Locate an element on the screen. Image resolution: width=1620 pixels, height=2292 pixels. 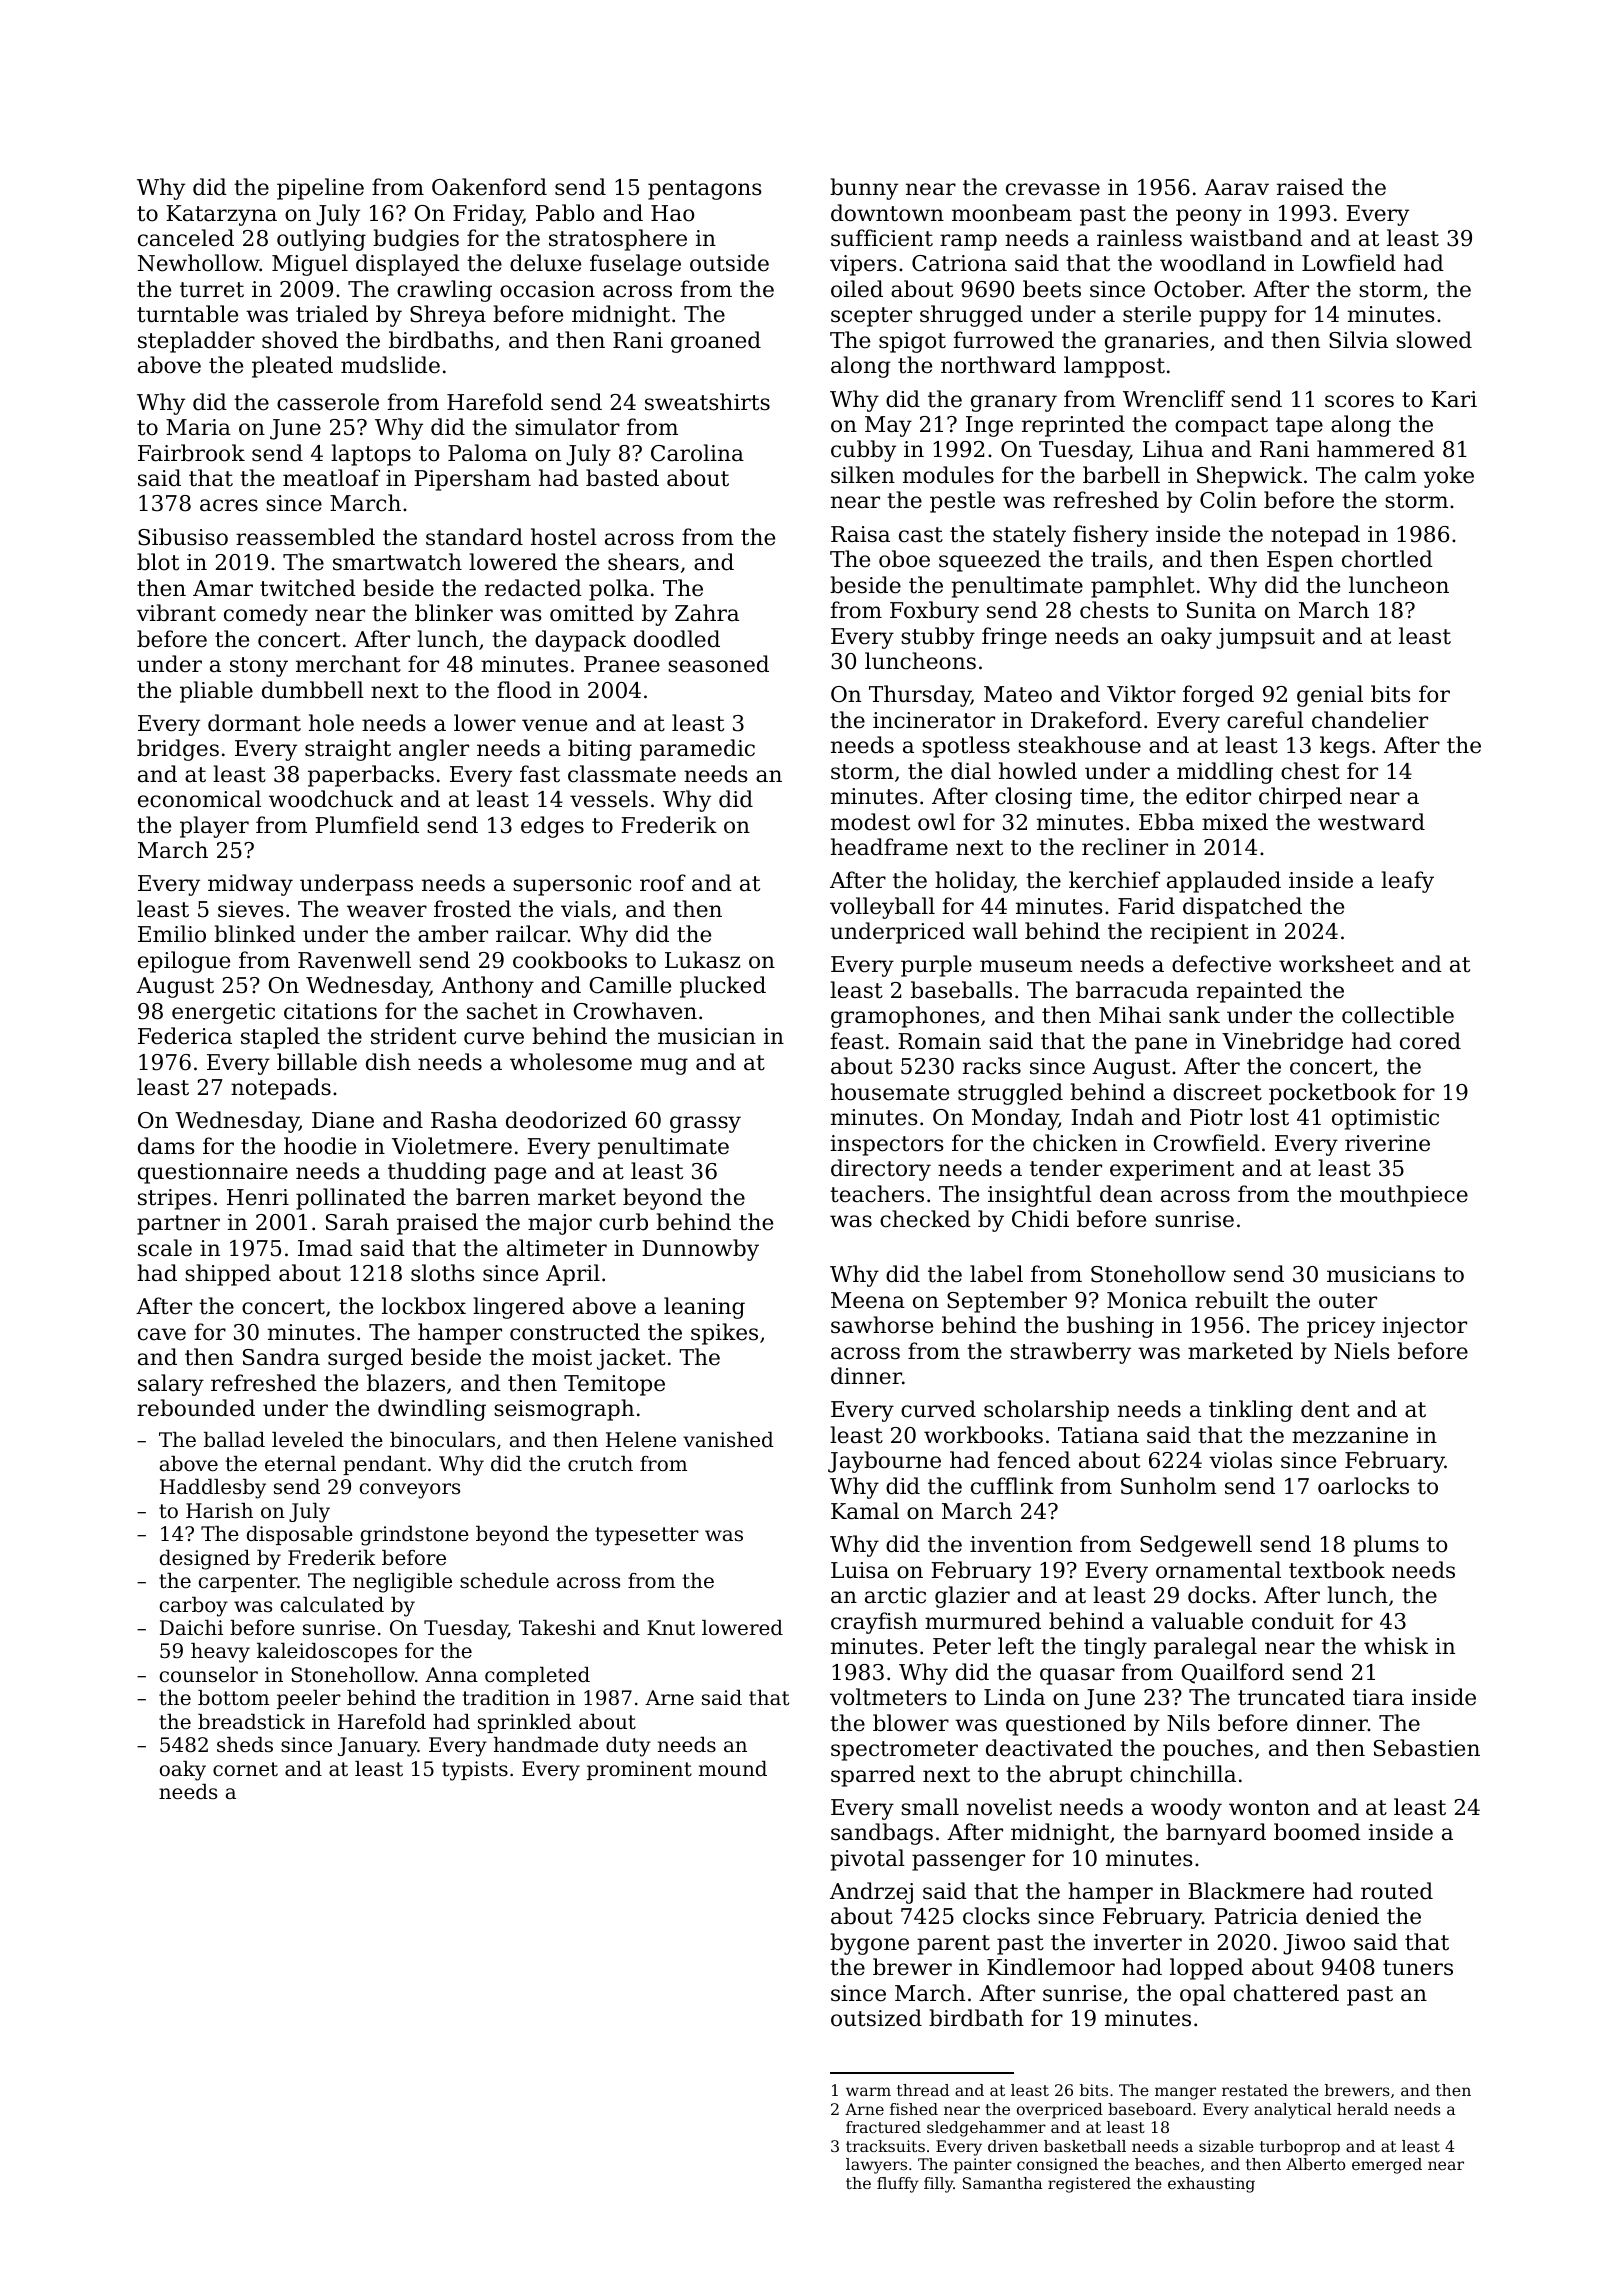
bunny is located at coordinates (864, 189).
